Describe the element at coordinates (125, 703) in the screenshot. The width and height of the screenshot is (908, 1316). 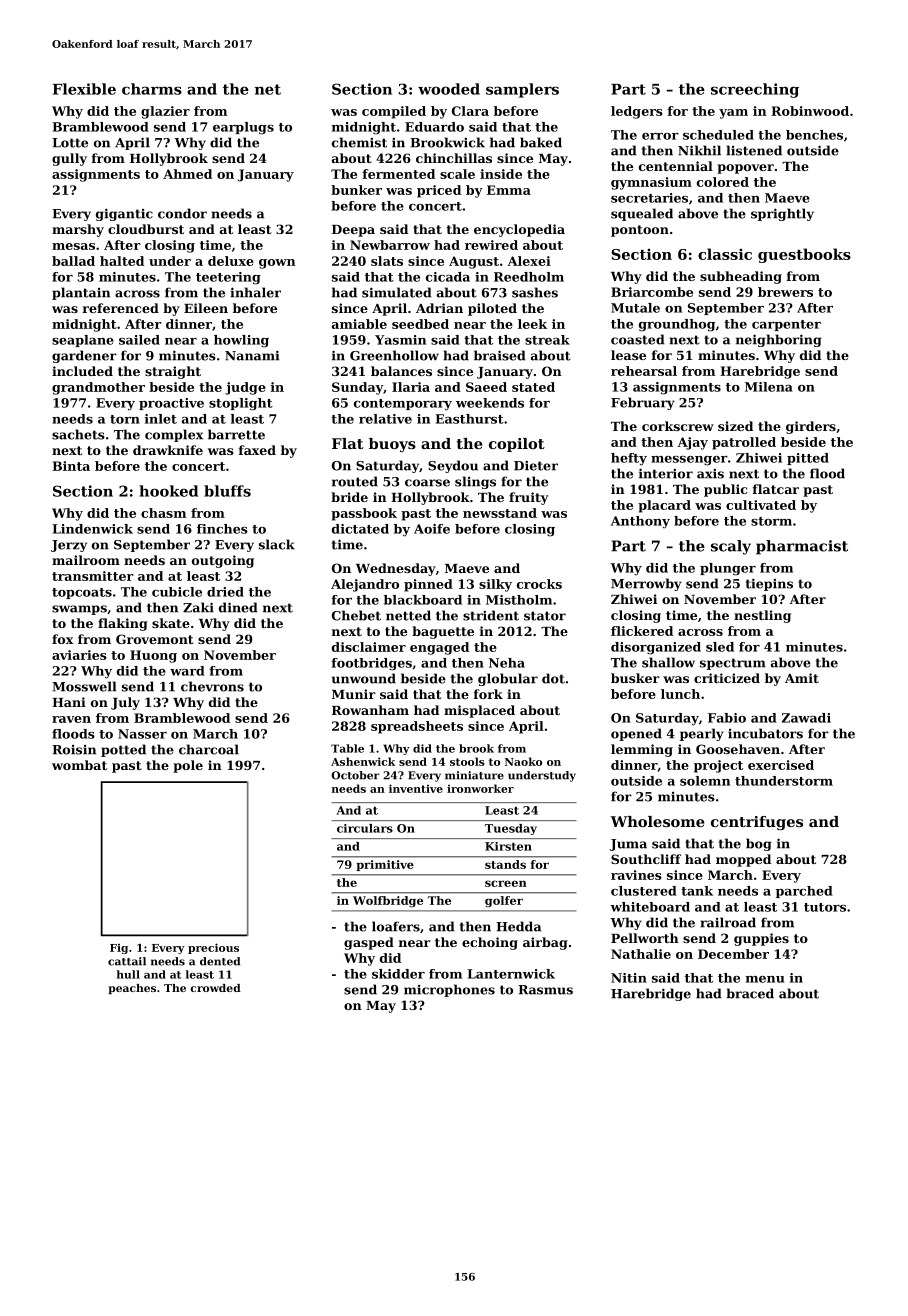
I see `July` at that location.
